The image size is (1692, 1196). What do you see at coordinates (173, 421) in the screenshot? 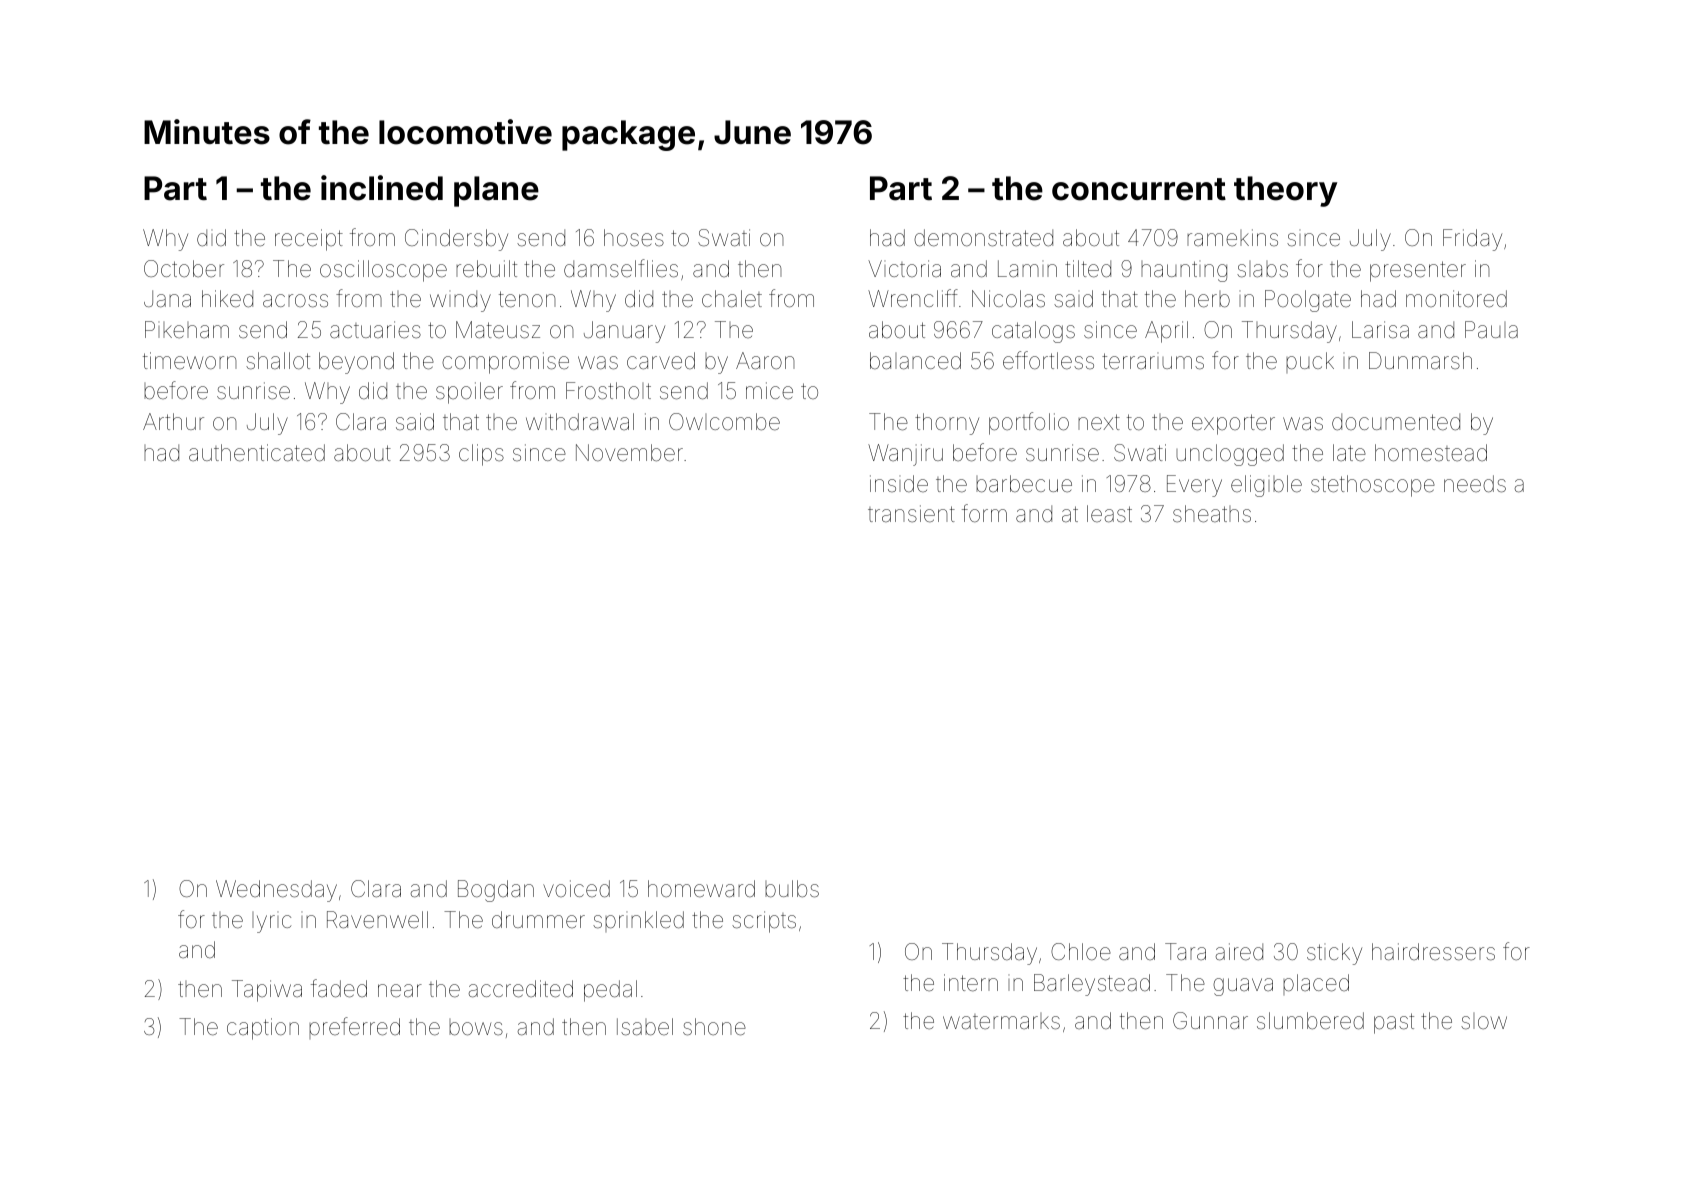
I see `Arthur` at bounding box center [173, 421].
